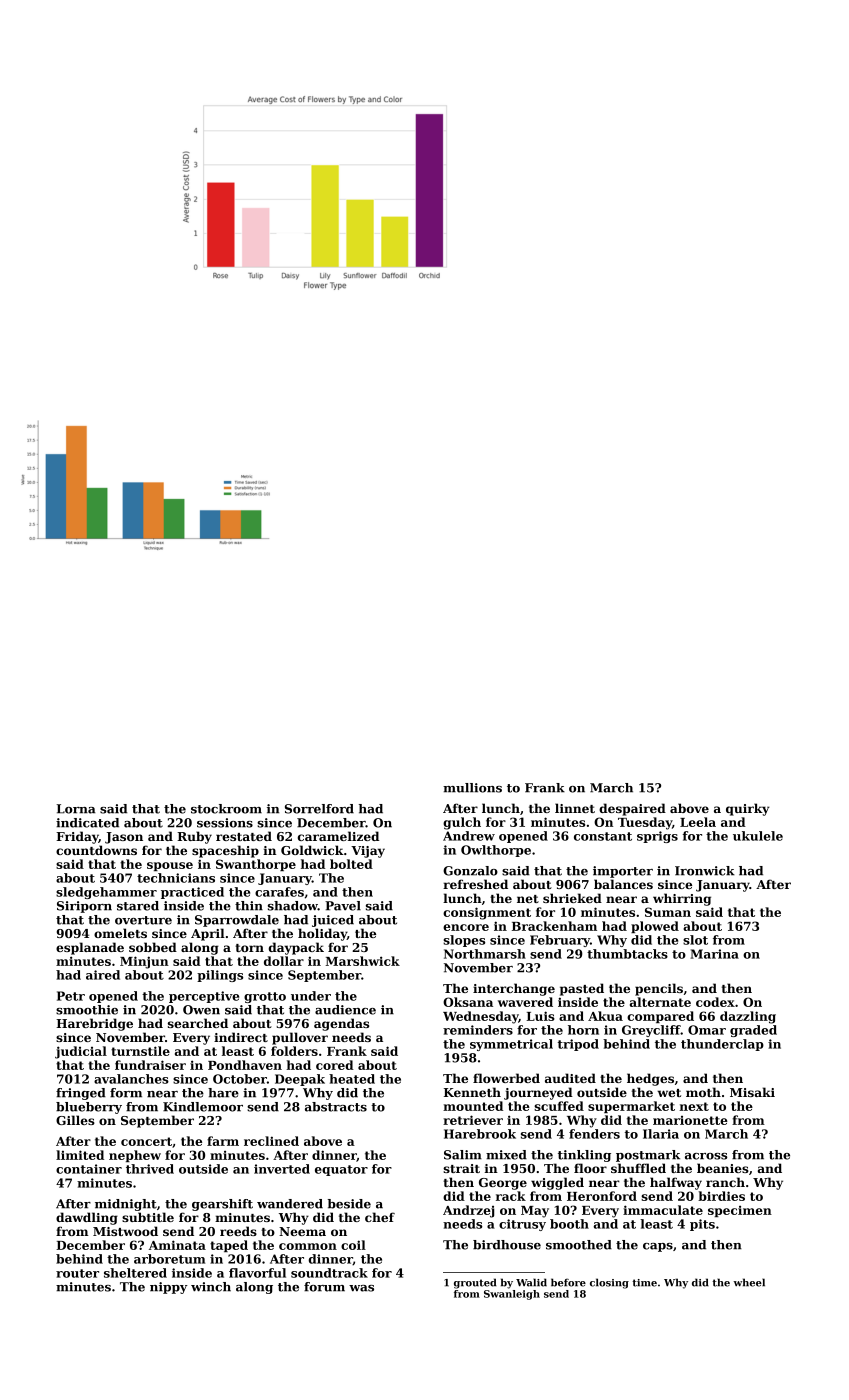  What do you see at coordinates (575, 808) in the image?
I see `linnet` at bounding box center [575, 808].
